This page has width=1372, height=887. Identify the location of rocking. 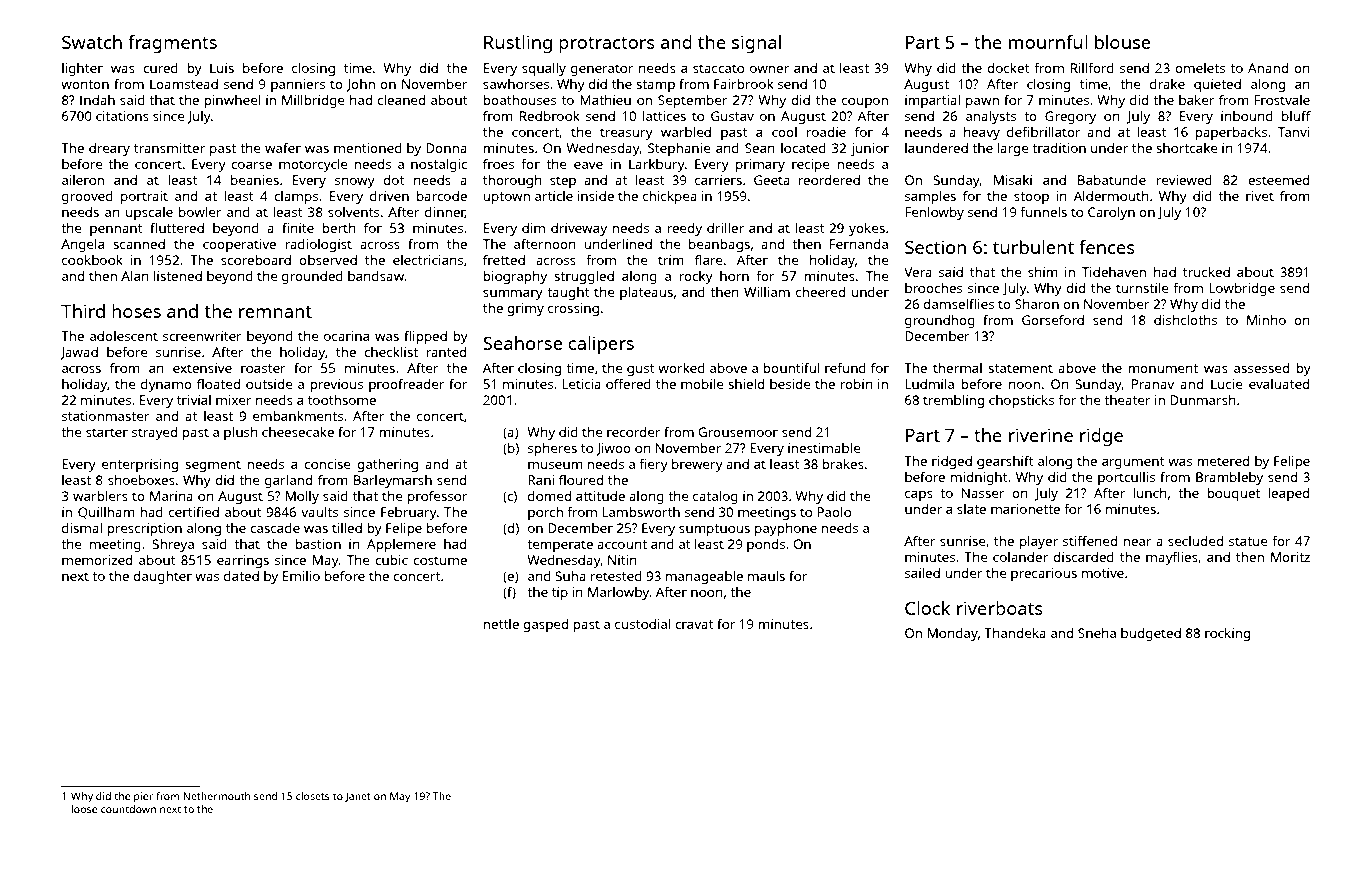
(1227, 634).
